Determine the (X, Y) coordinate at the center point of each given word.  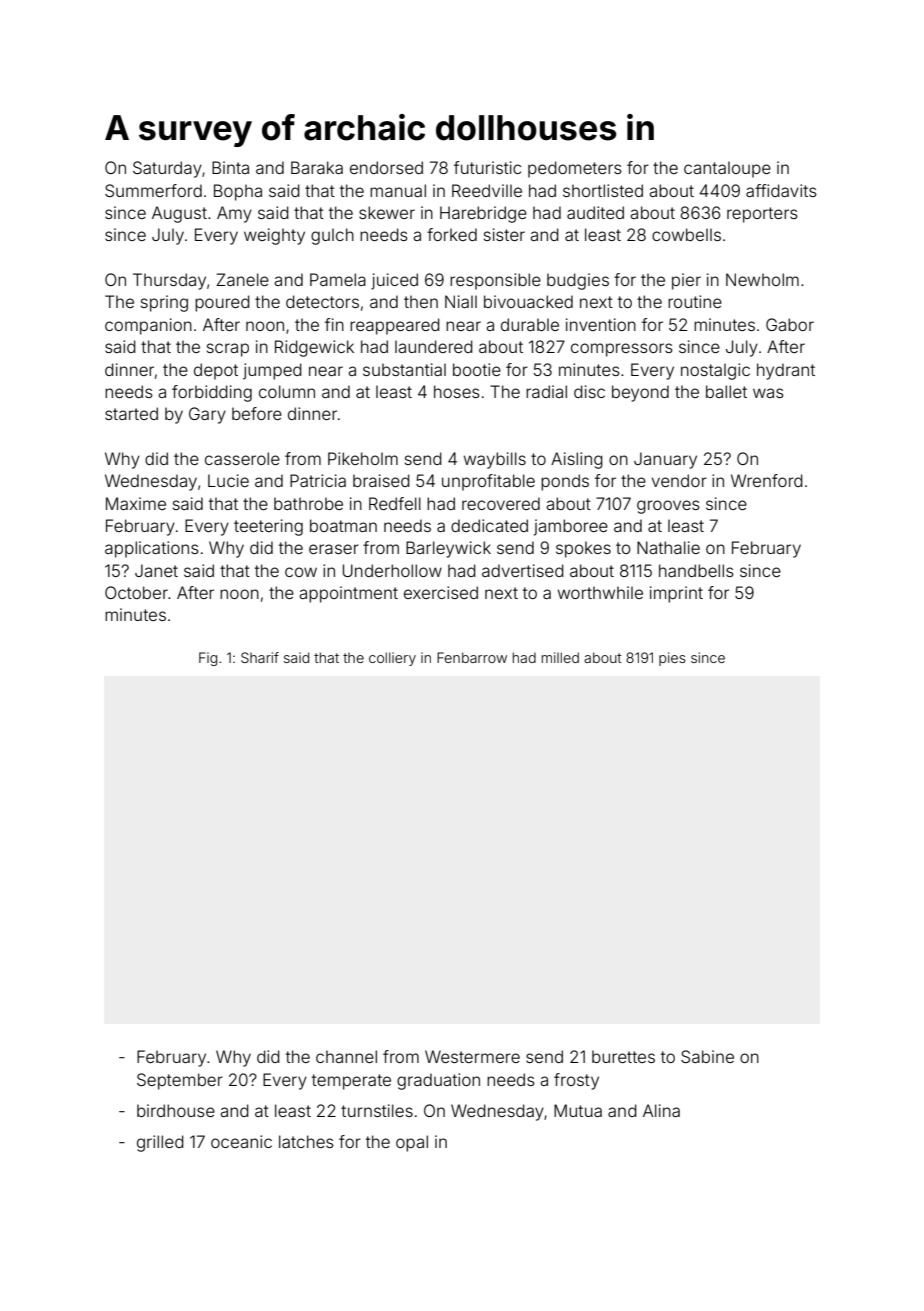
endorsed (386, 167)
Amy (234, 214)
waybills (495, 460)
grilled (160, 1143)
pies (672, 659)
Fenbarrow (472, 657)
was (768, 393)
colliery (392, 659)
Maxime (136, 503)
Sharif (260, 657)
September (180, 1081)
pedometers (575, 169)
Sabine (707, 1056)
